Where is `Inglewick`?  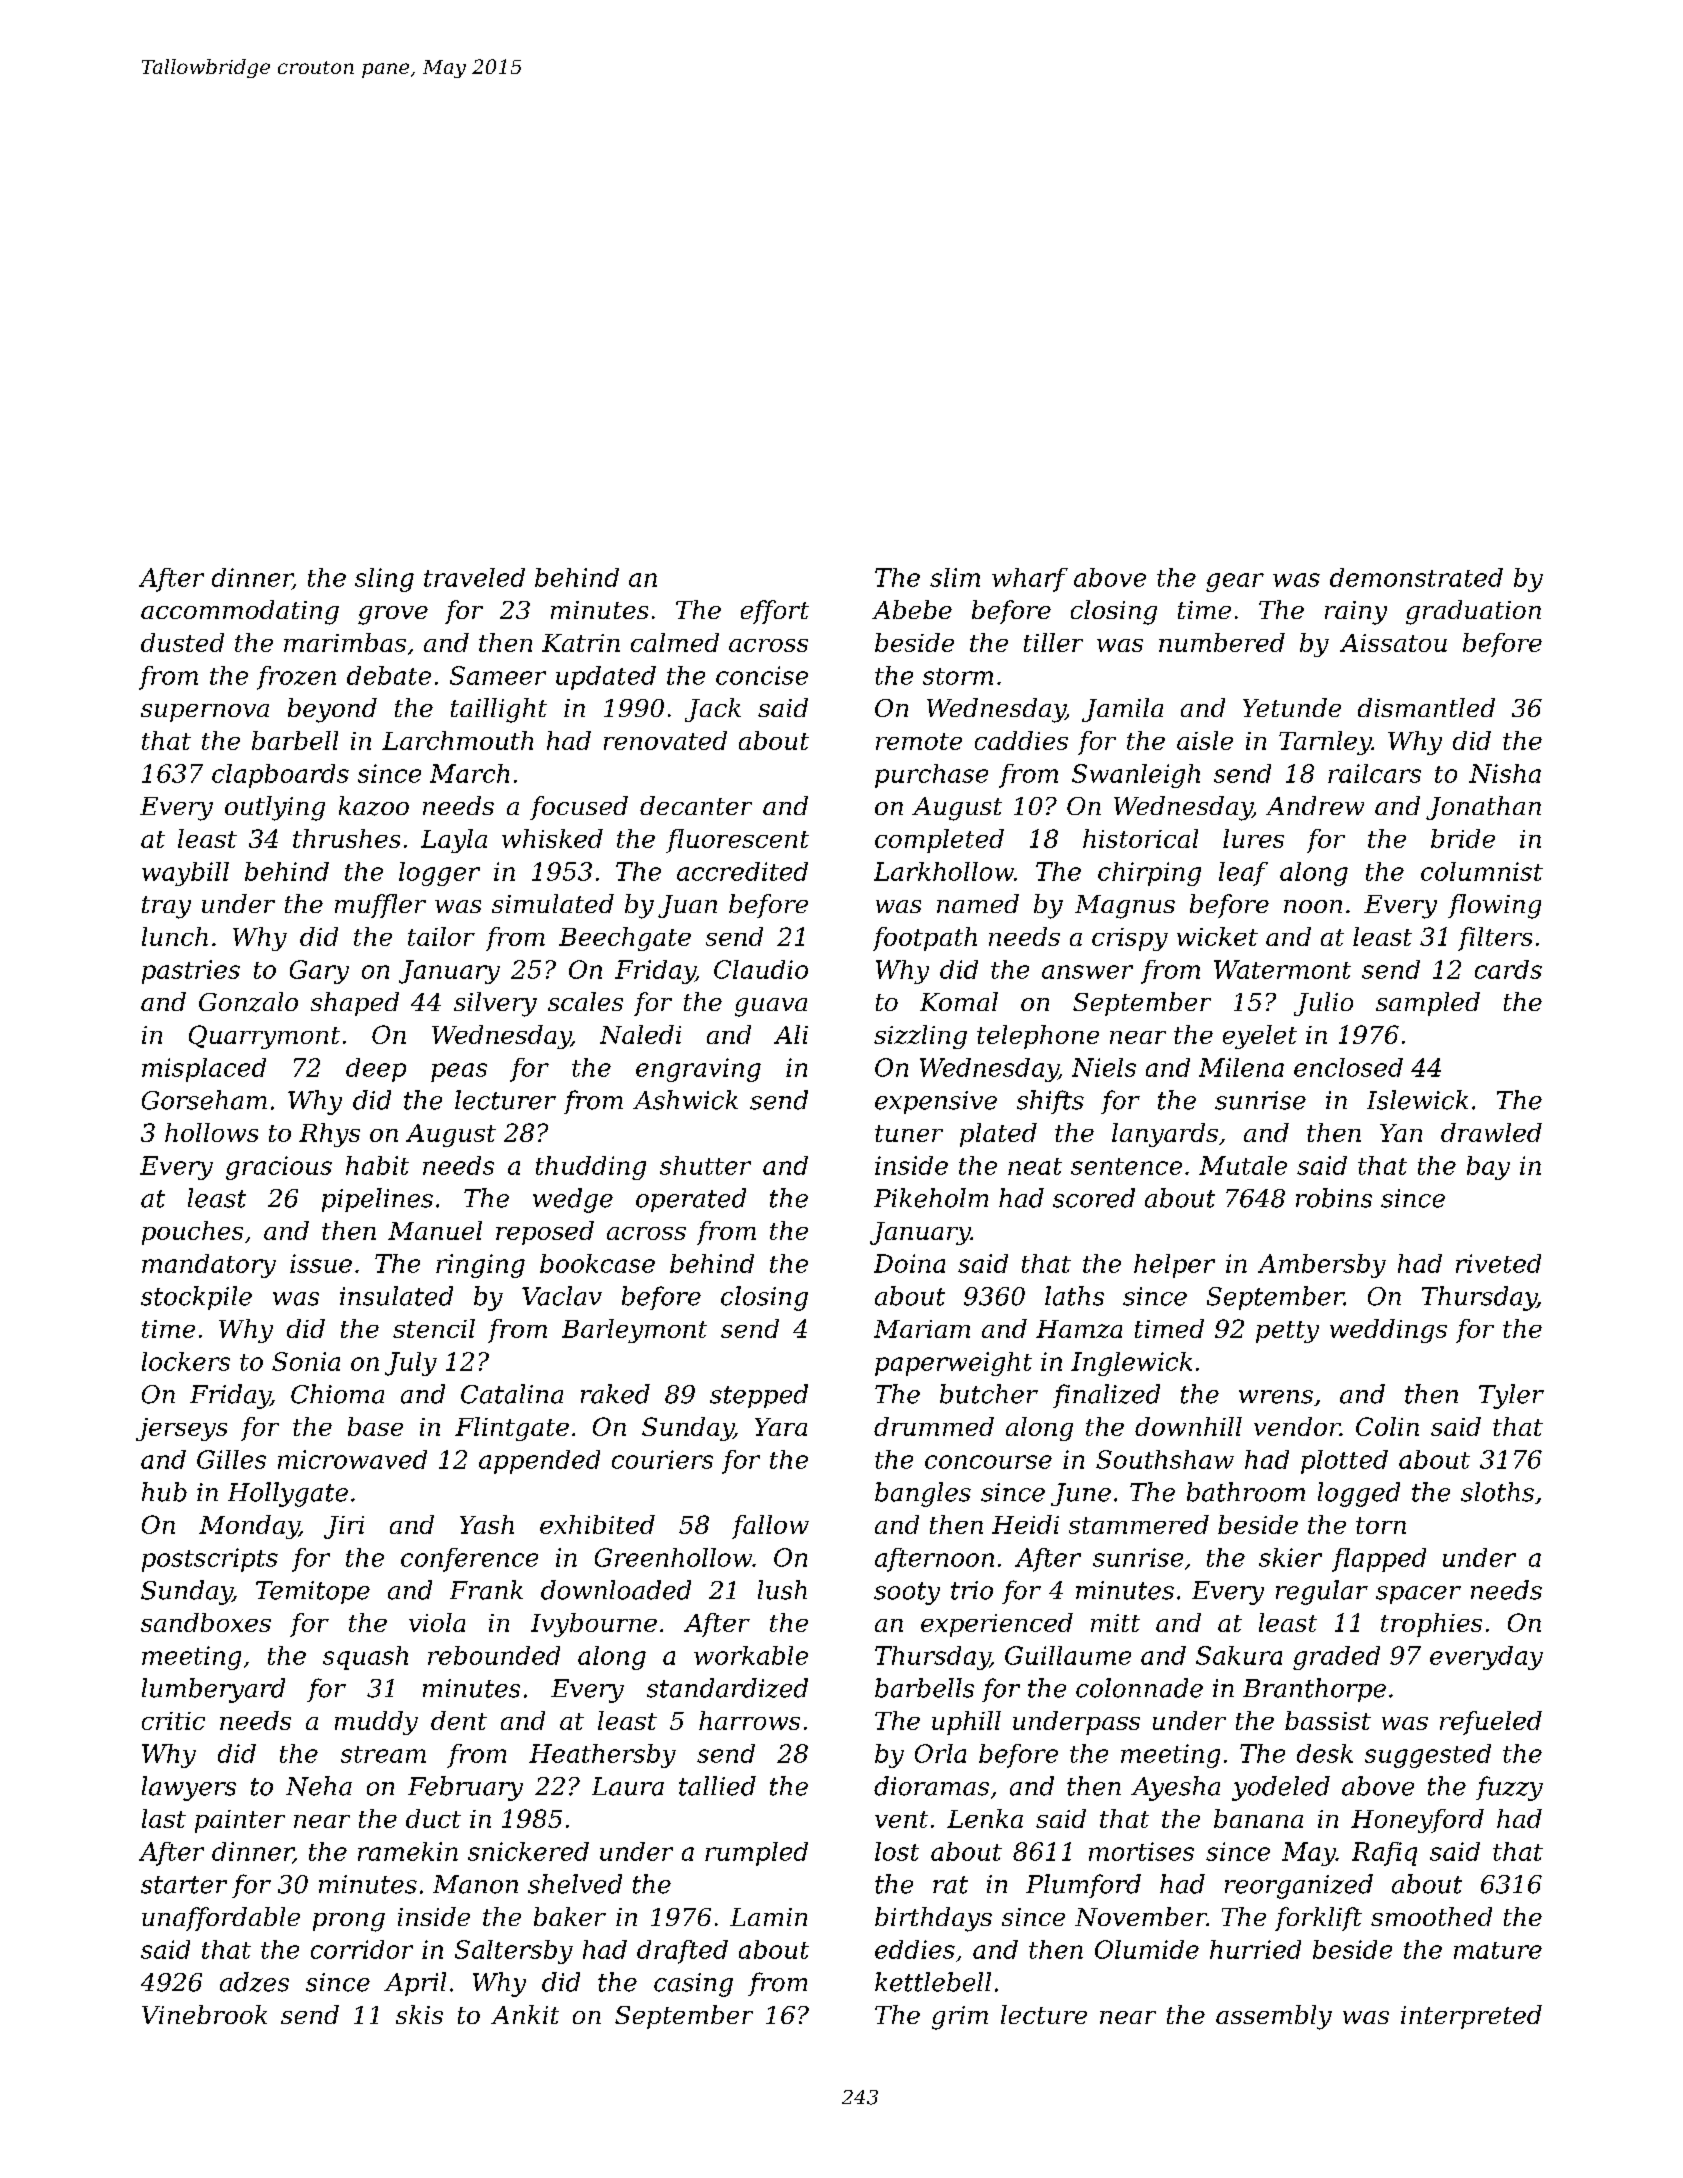 Inglewick is located at coordinates (1131, 1364).
